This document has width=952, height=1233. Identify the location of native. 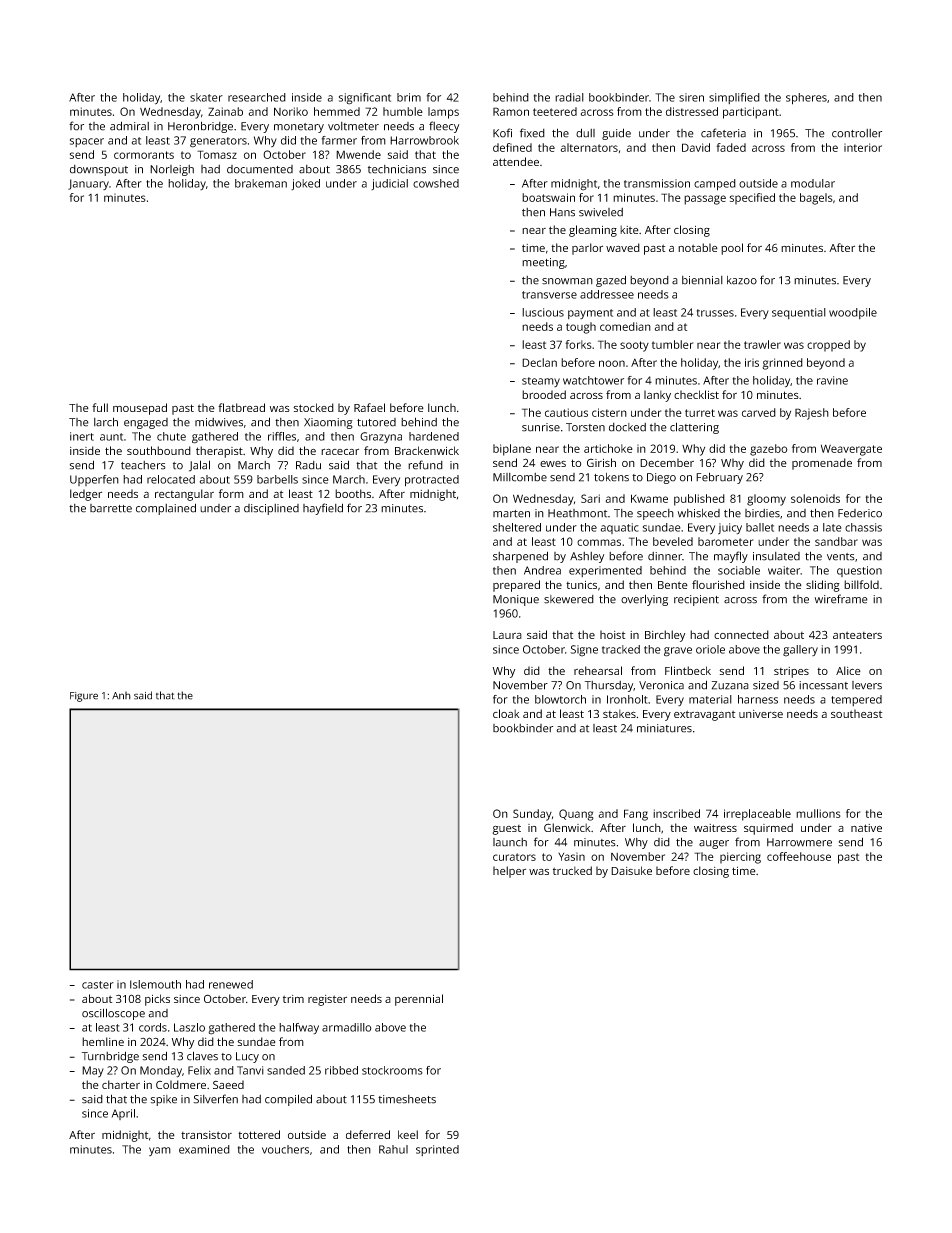
(866, 828).
